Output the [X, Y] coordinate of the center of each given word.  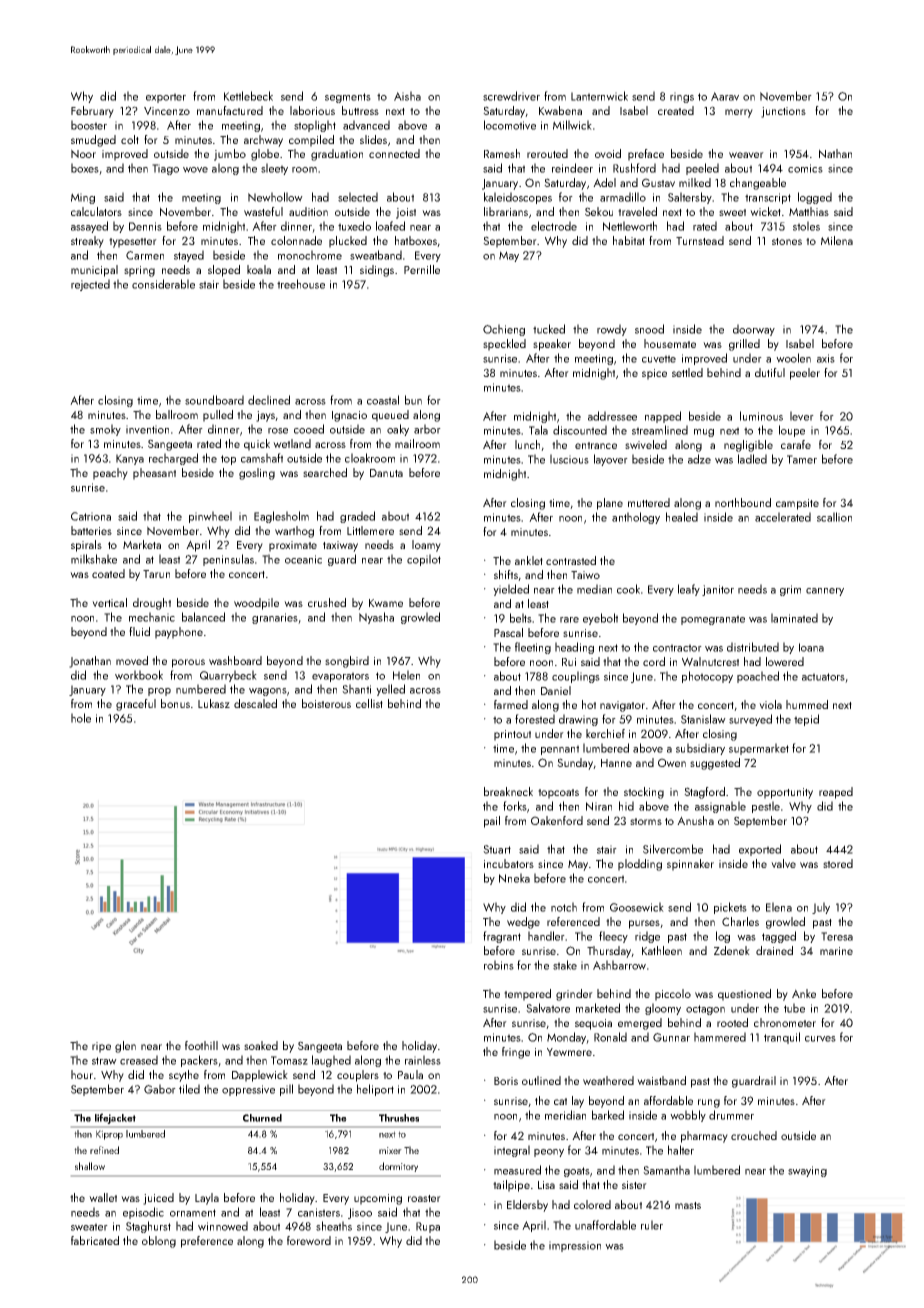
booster [89, 125]
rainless [423, 1060]
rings [682, 97]
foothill [201, 1045]
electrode [554, 226]
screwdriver [511, 96]
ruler [652, 1225]
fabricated [95, 1240]
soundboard [214, 400]
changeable [758, 184]
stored [838, 863]
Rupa [428, 1227]
